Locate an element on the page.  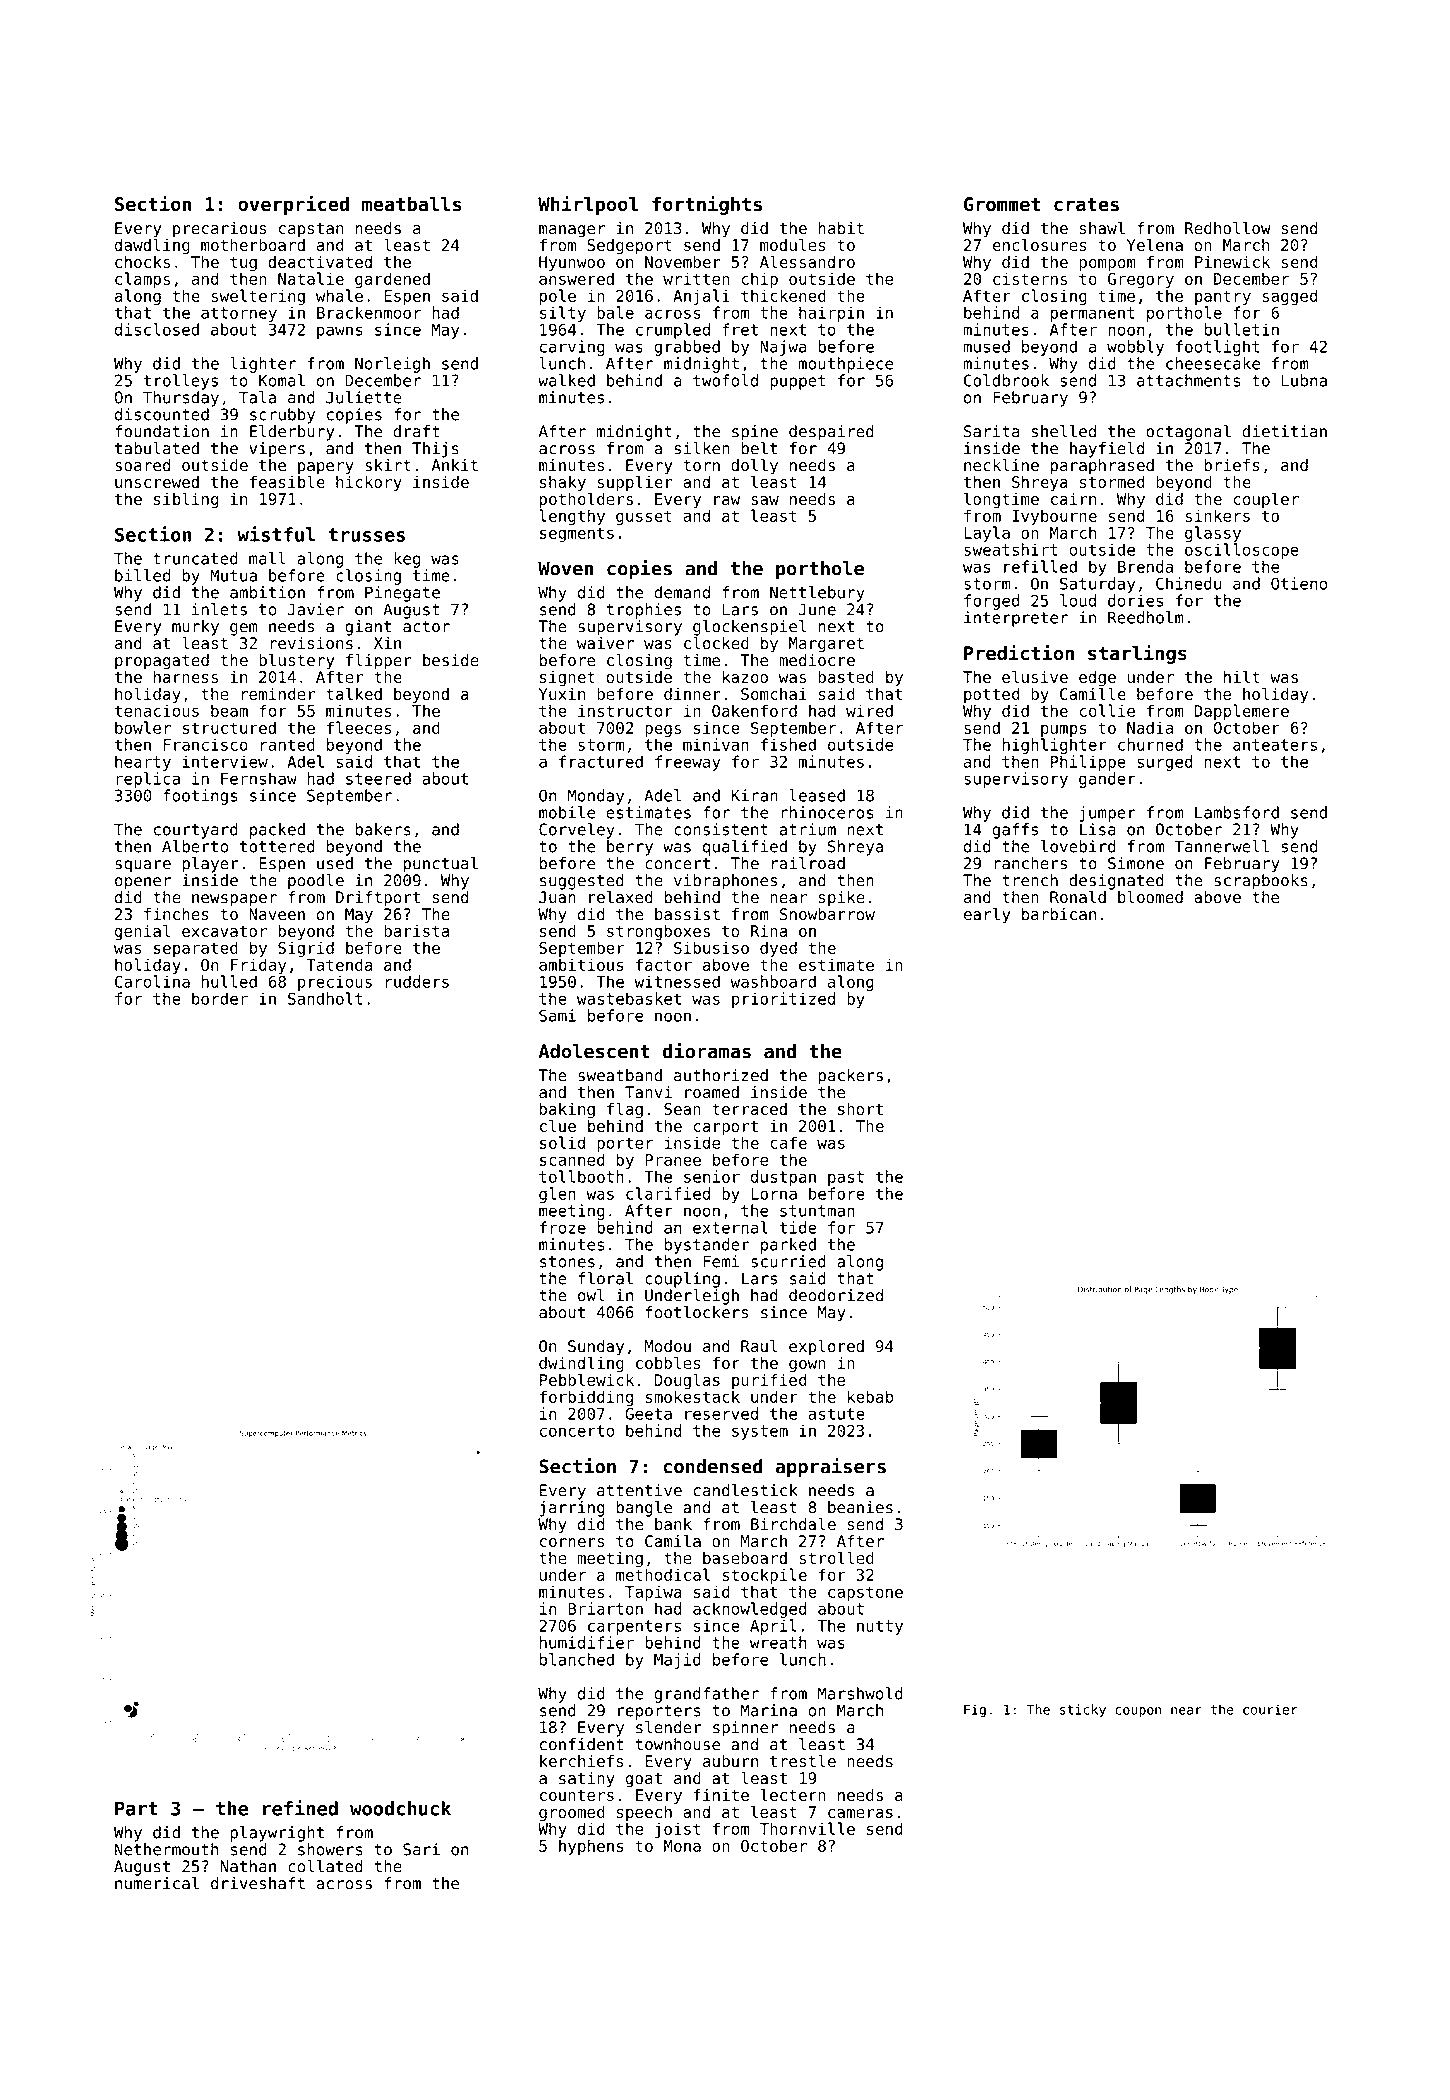
Redhollow is located at coordinates (1228, 228).
